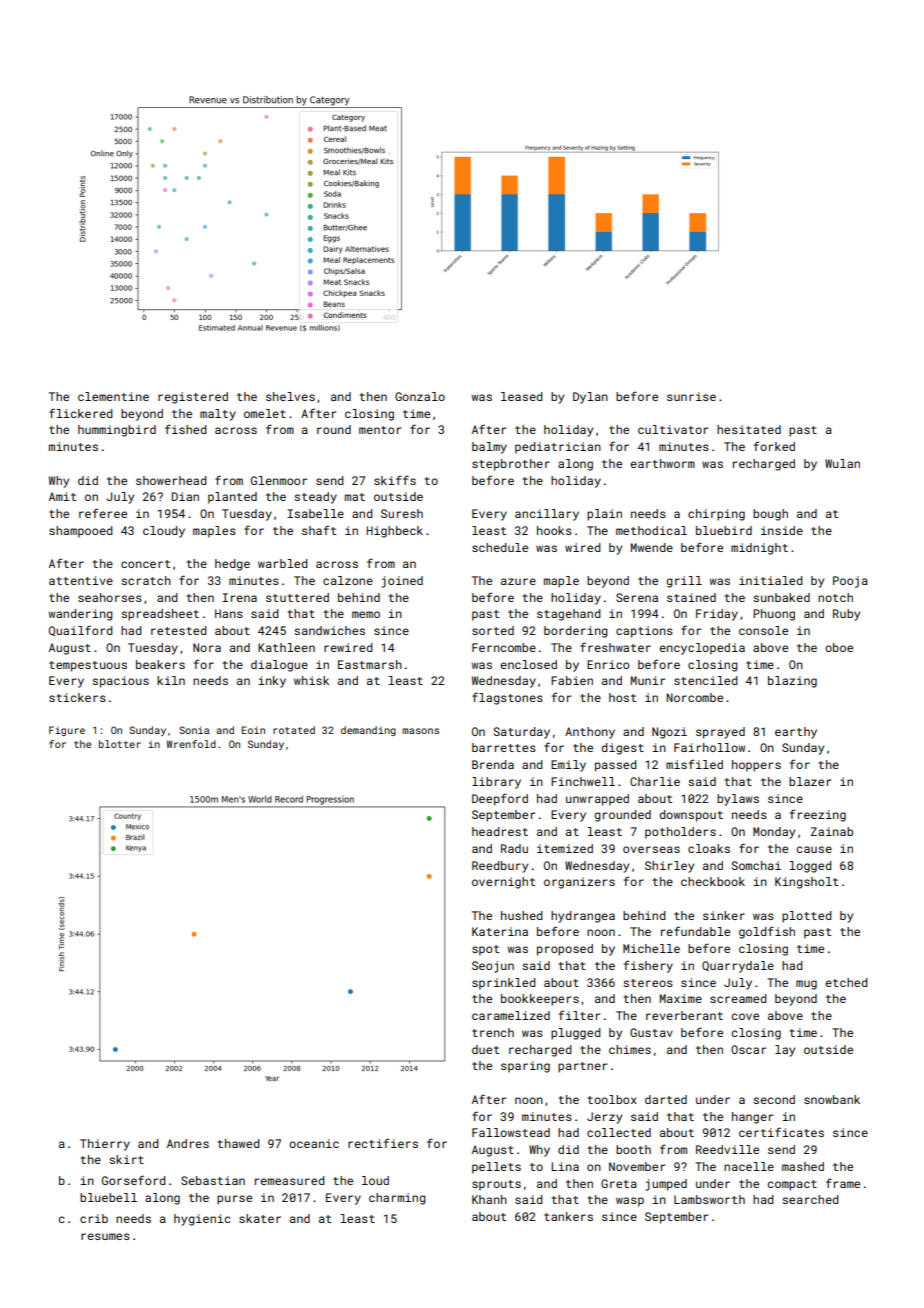 This document has width=924, height=1308. What do you see at coordinates (81, 413) in the document?
I see `flickered` at bounding box center [81, 413].
